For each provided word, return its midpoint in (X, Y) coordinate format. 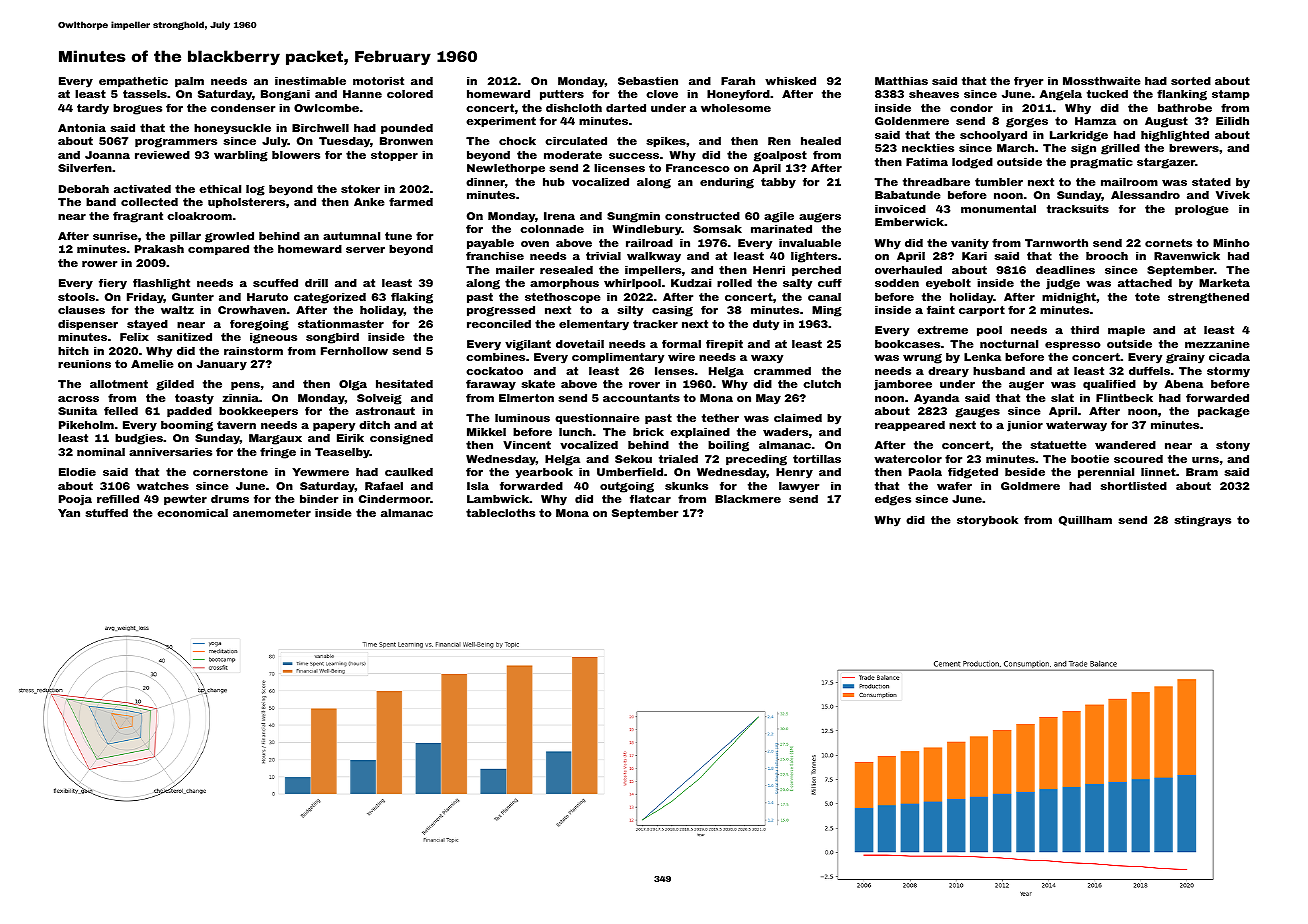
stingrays (1202, 521)
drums (230, 499)
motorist (378, 81)
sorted (1191, 81)
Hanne (362, 94)
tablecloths (500, 513)
